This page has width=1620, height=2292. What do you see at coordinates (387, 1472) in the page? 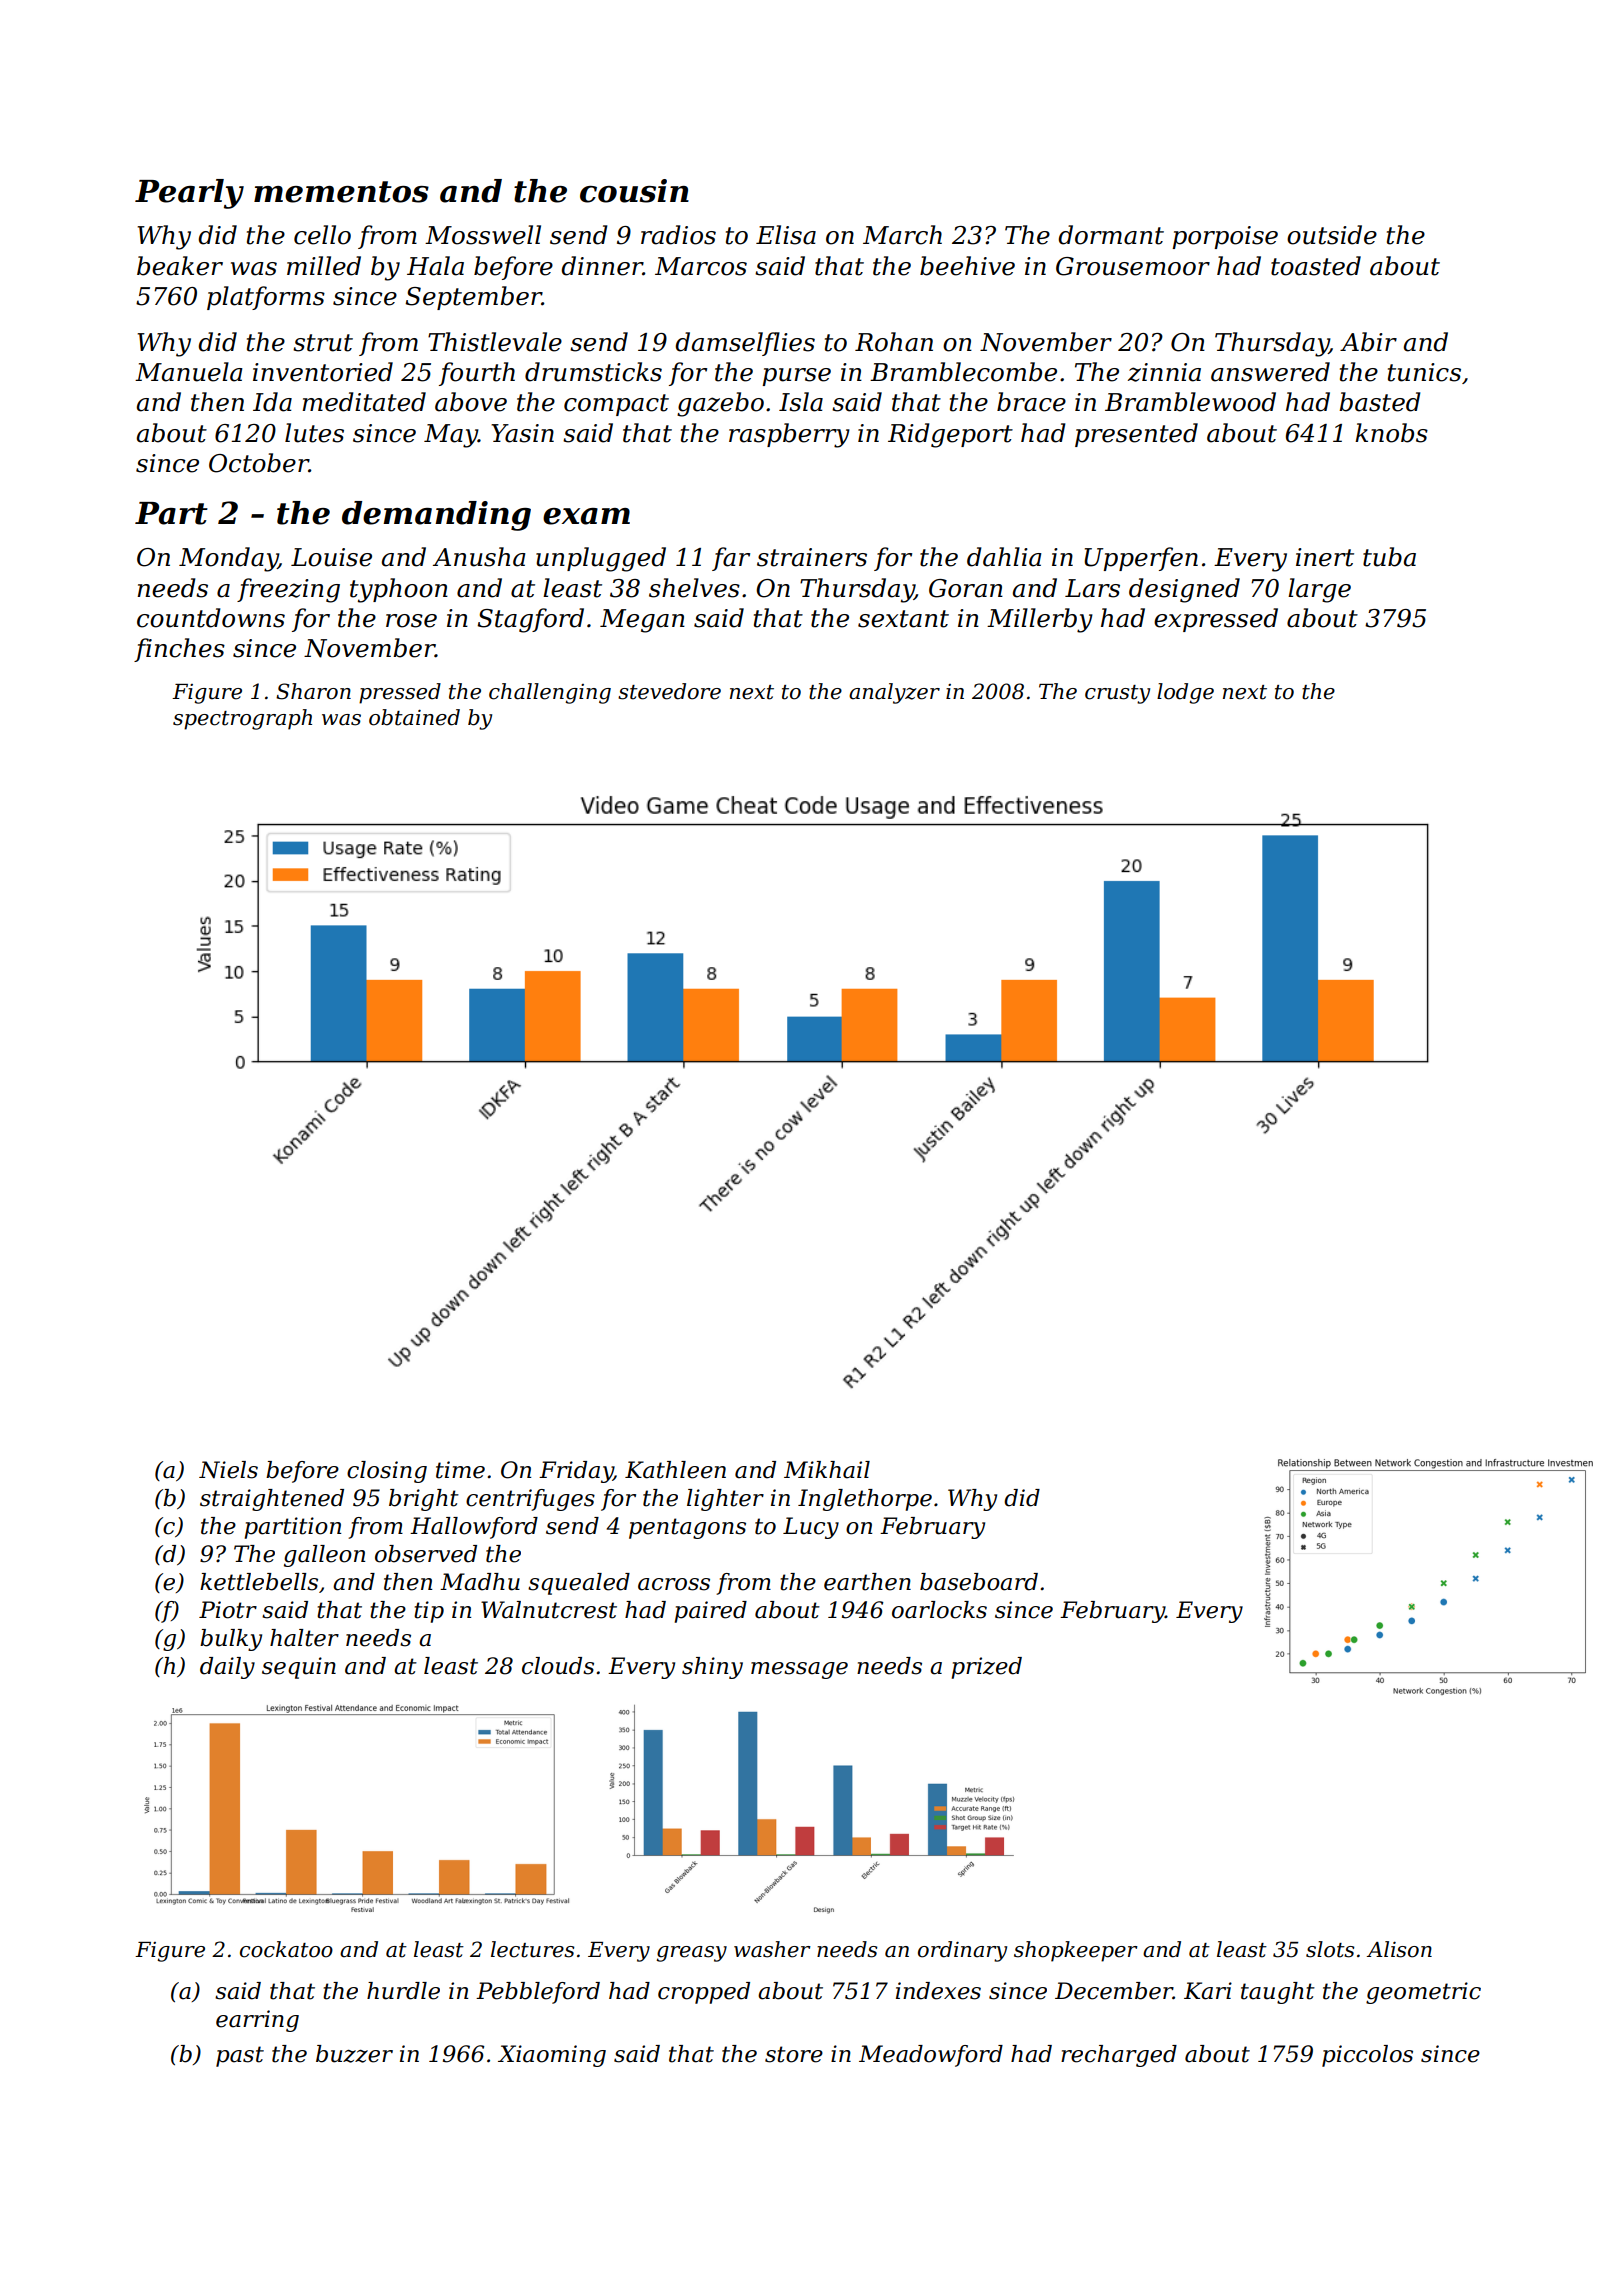
I see `closing` at bounding box center [387, 1472].
